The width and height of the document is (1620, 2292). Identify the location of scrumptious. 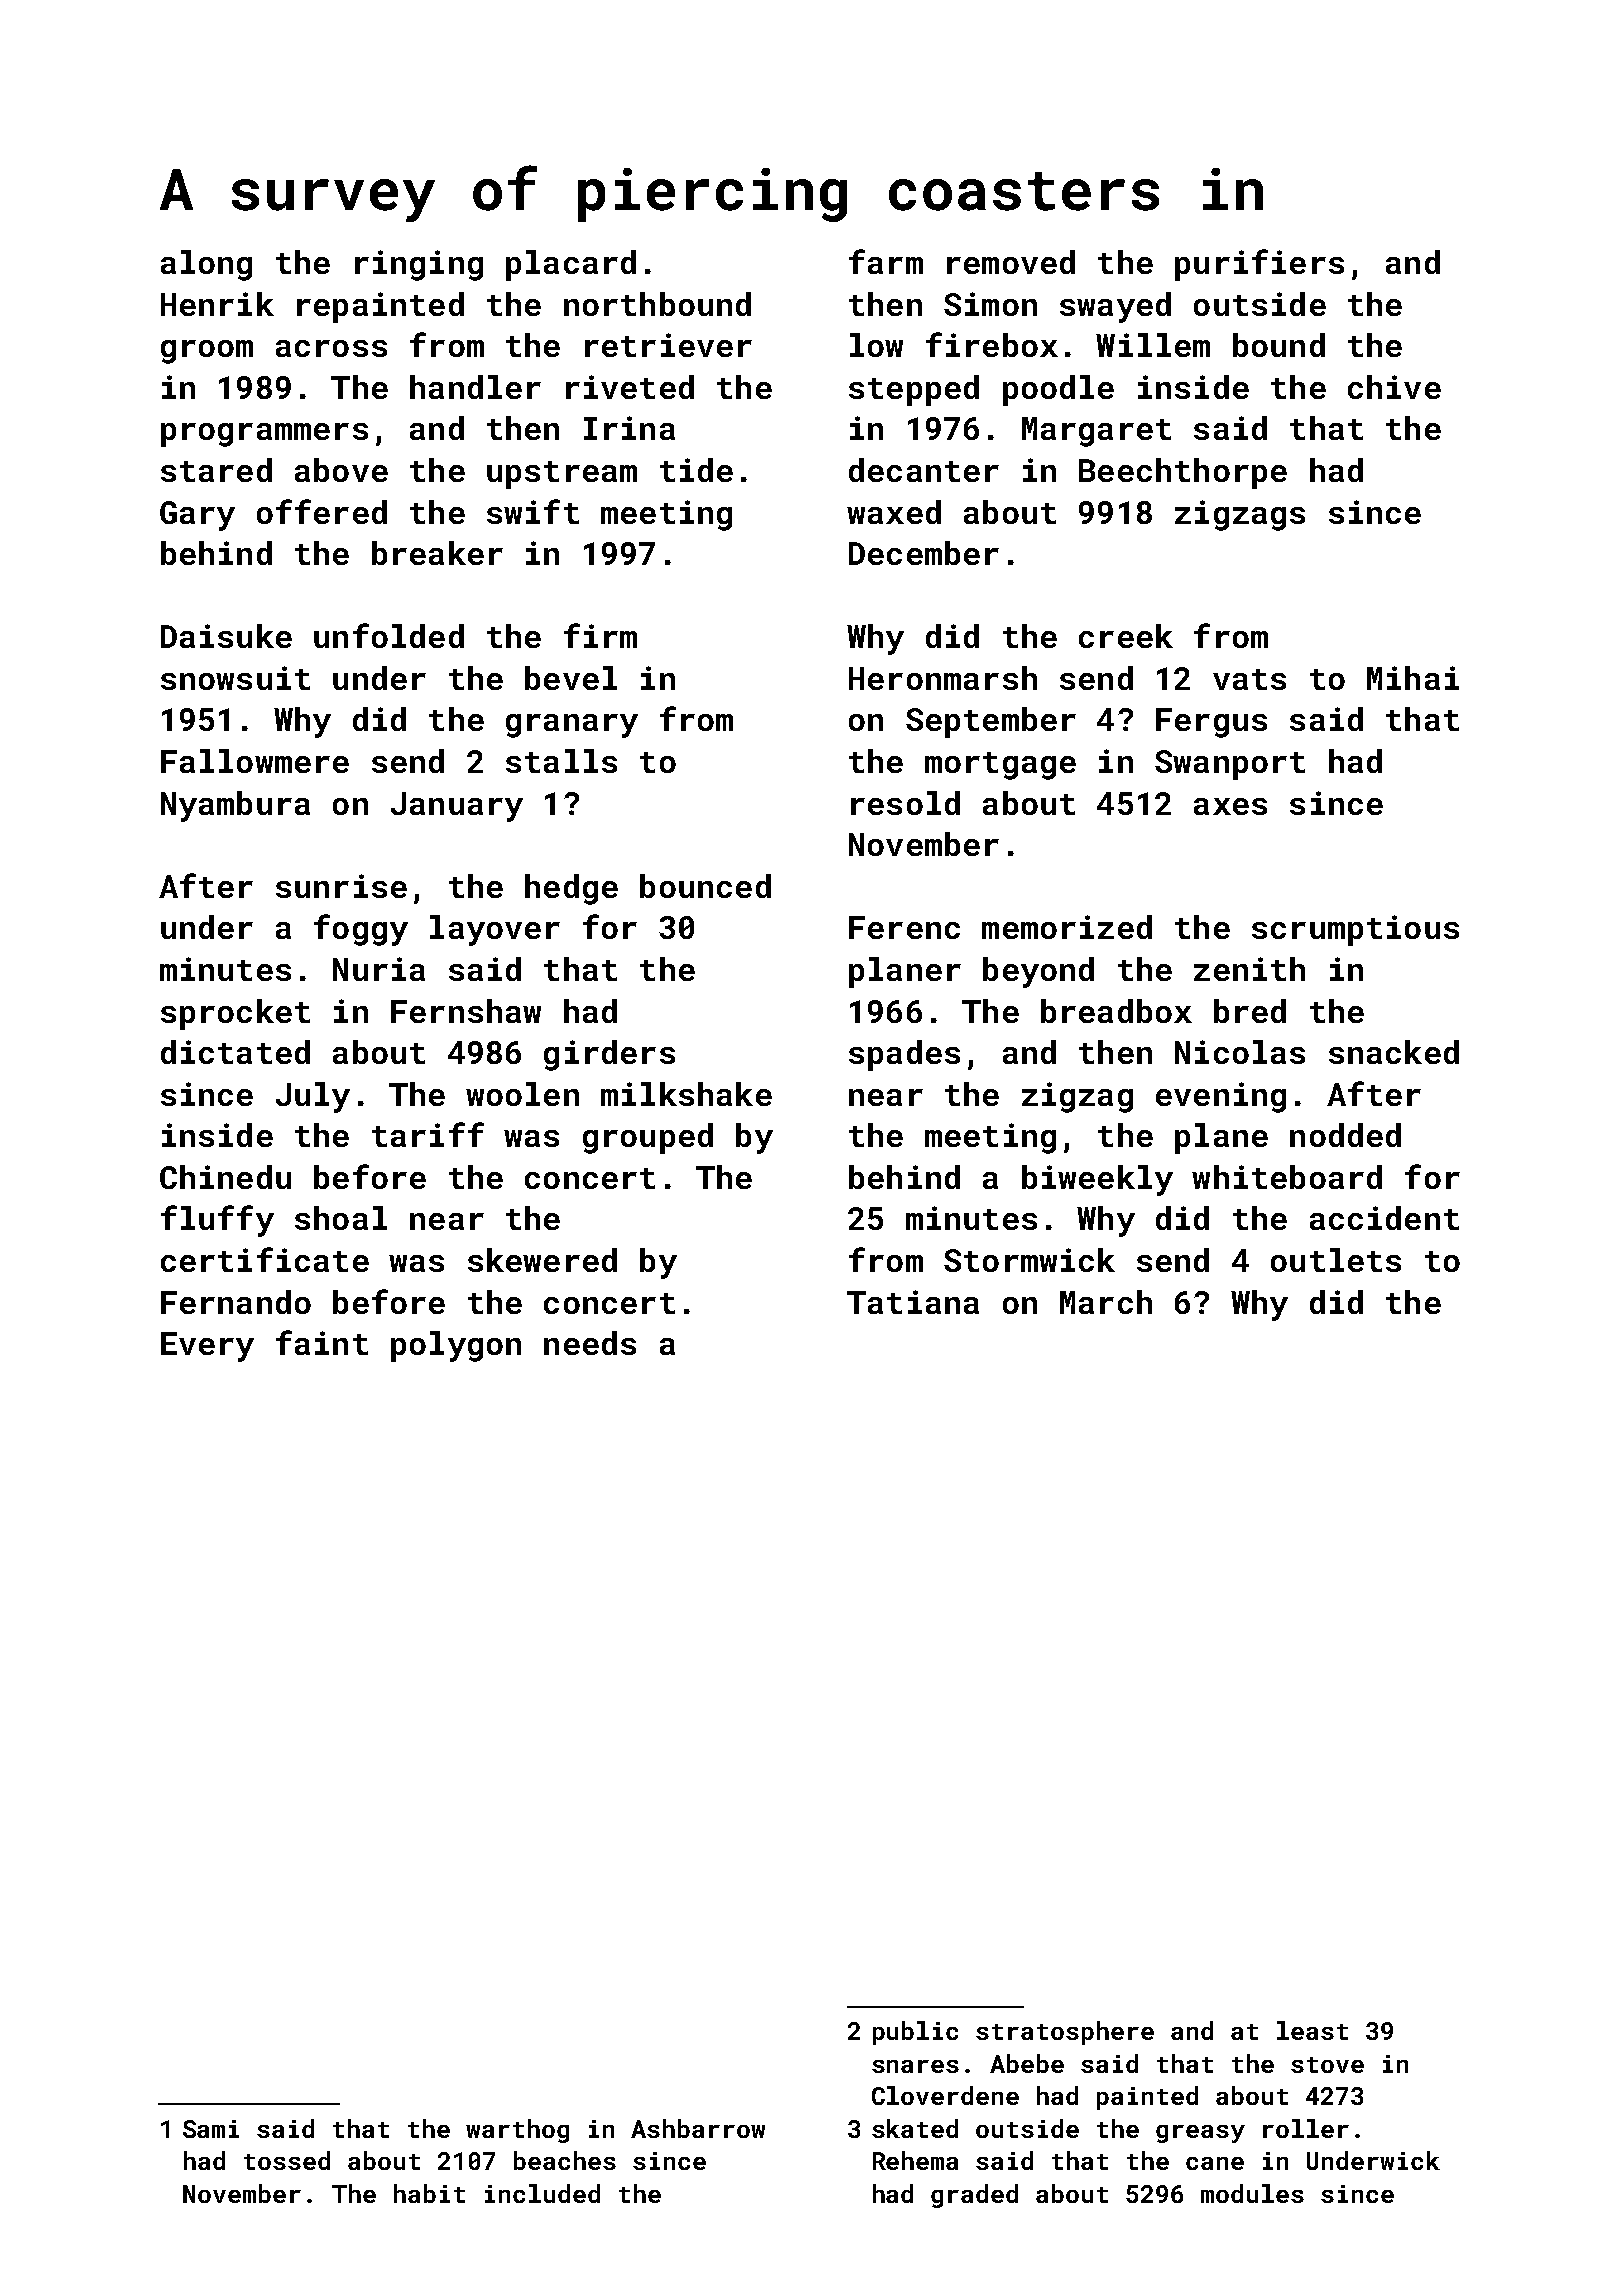
(1355, 930).
